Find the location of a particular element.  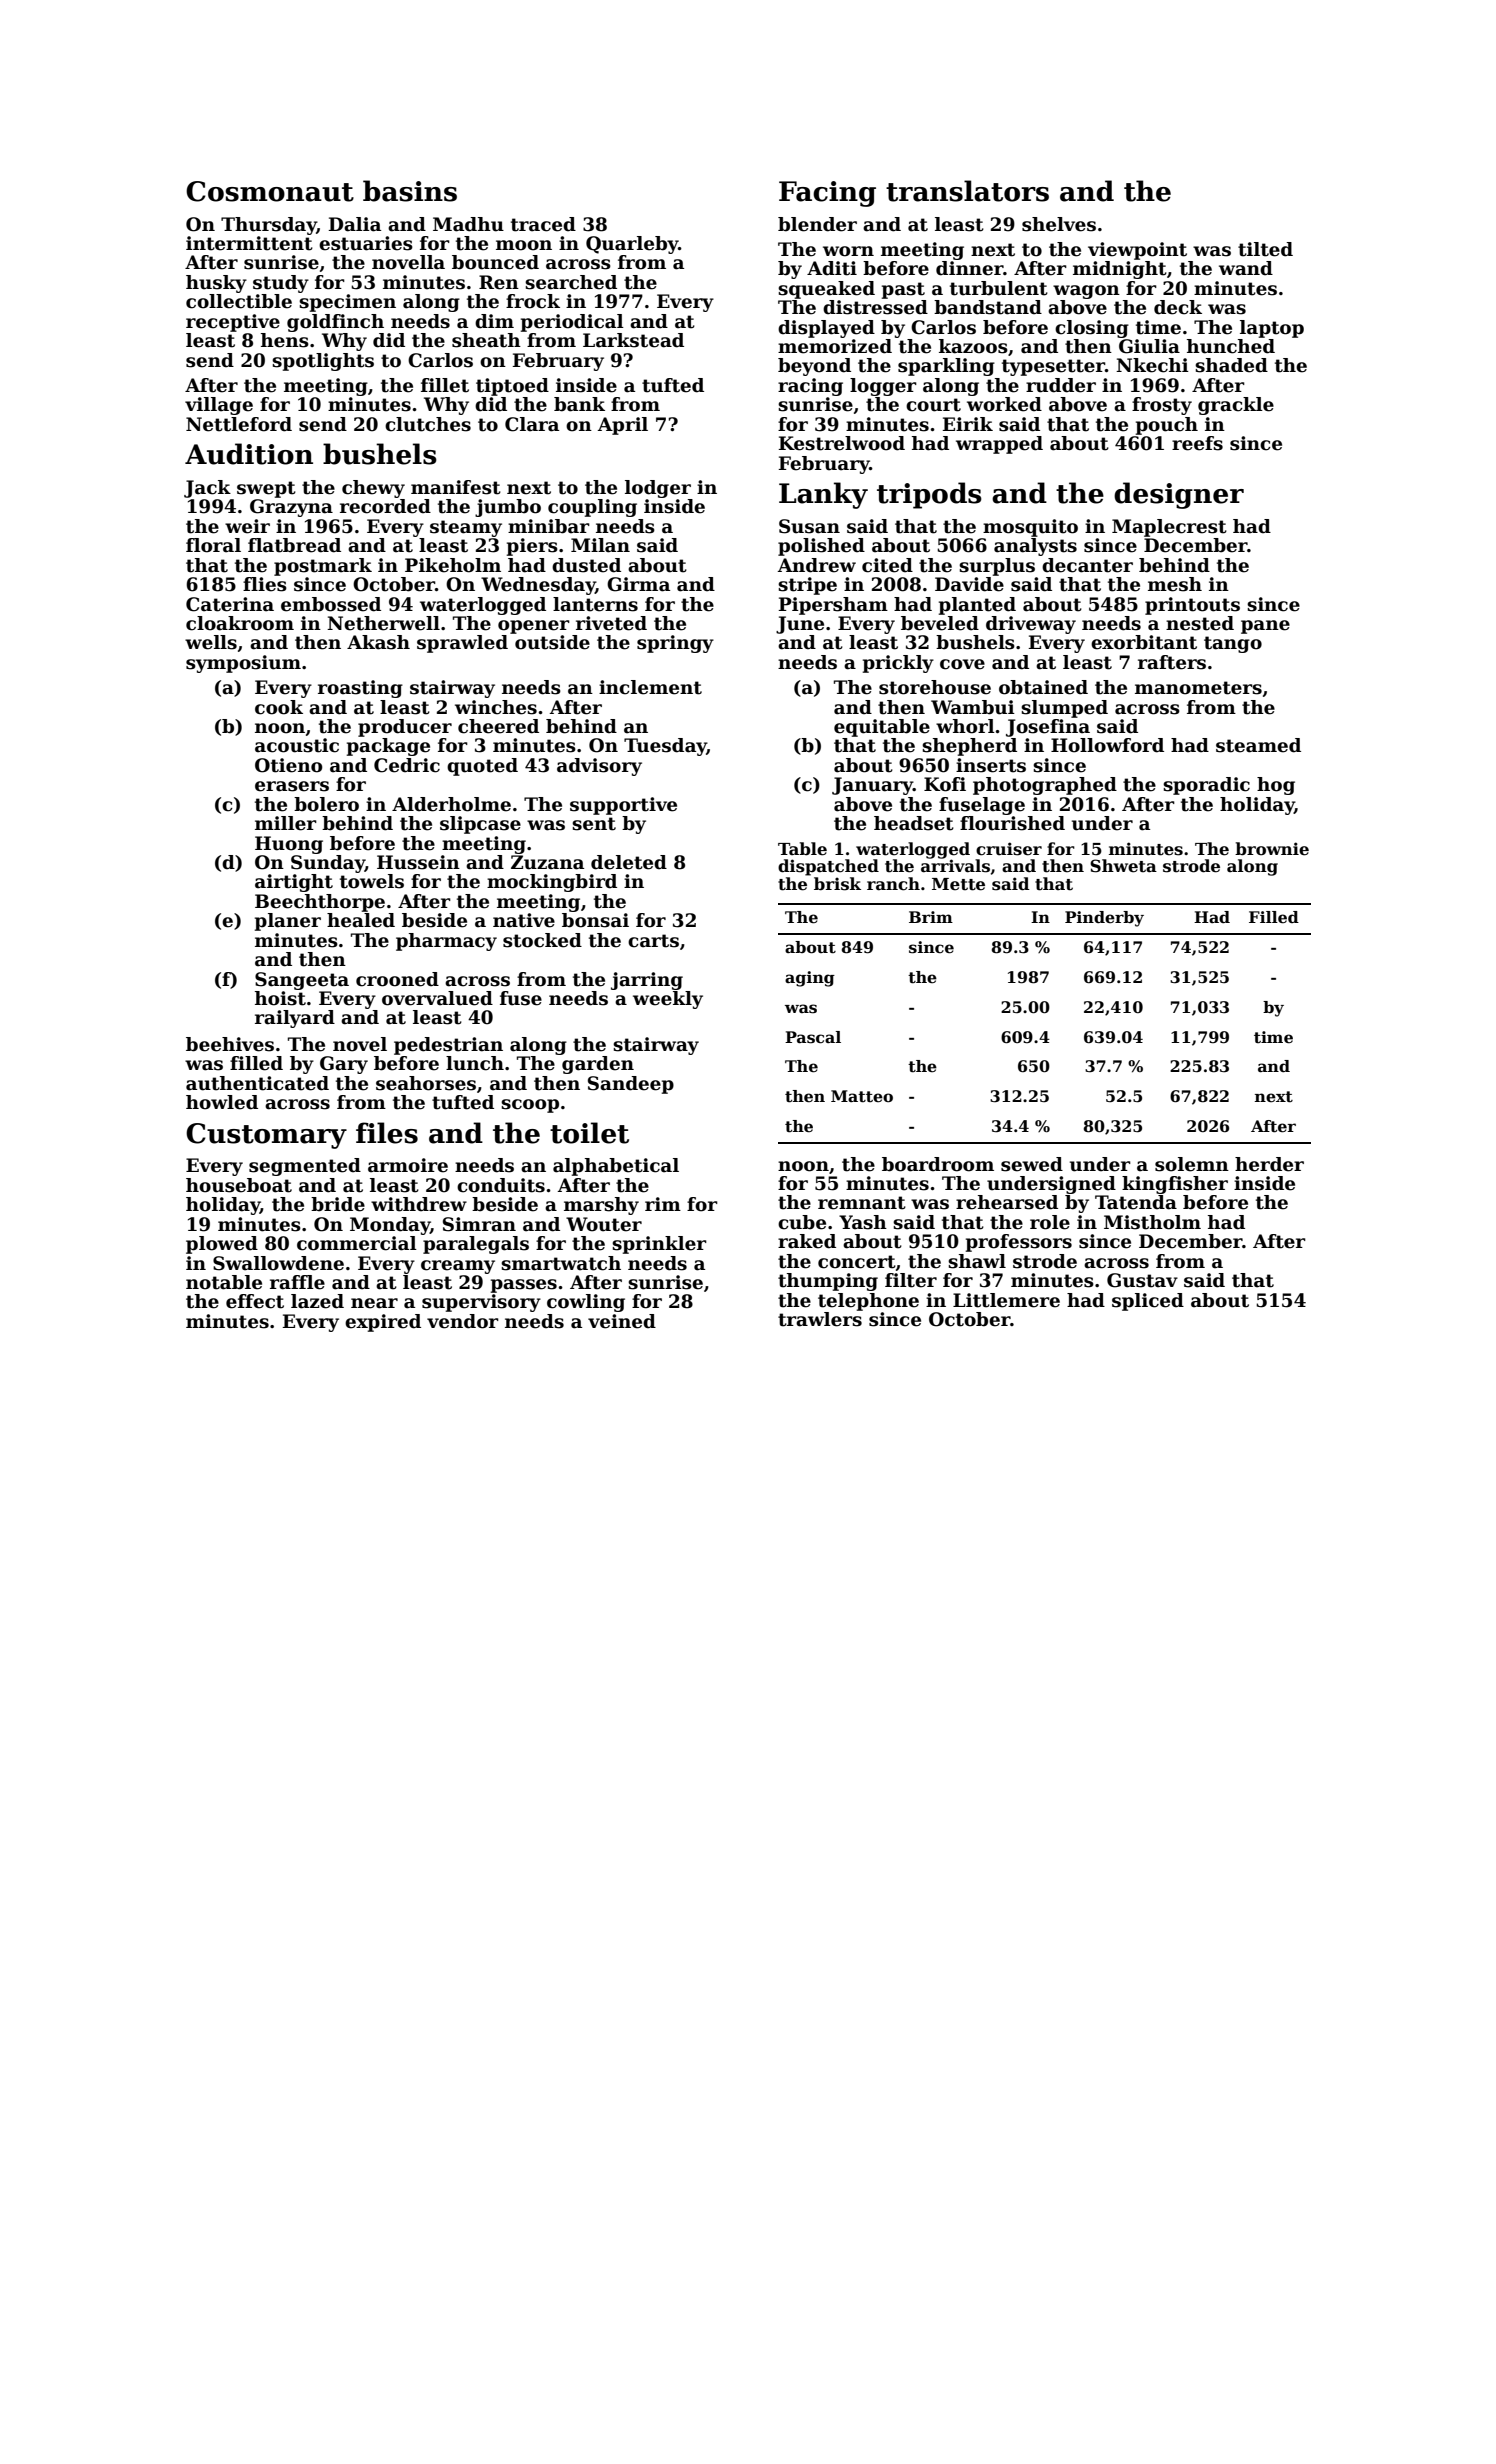

deck is located at coordinates (1178, 307).
